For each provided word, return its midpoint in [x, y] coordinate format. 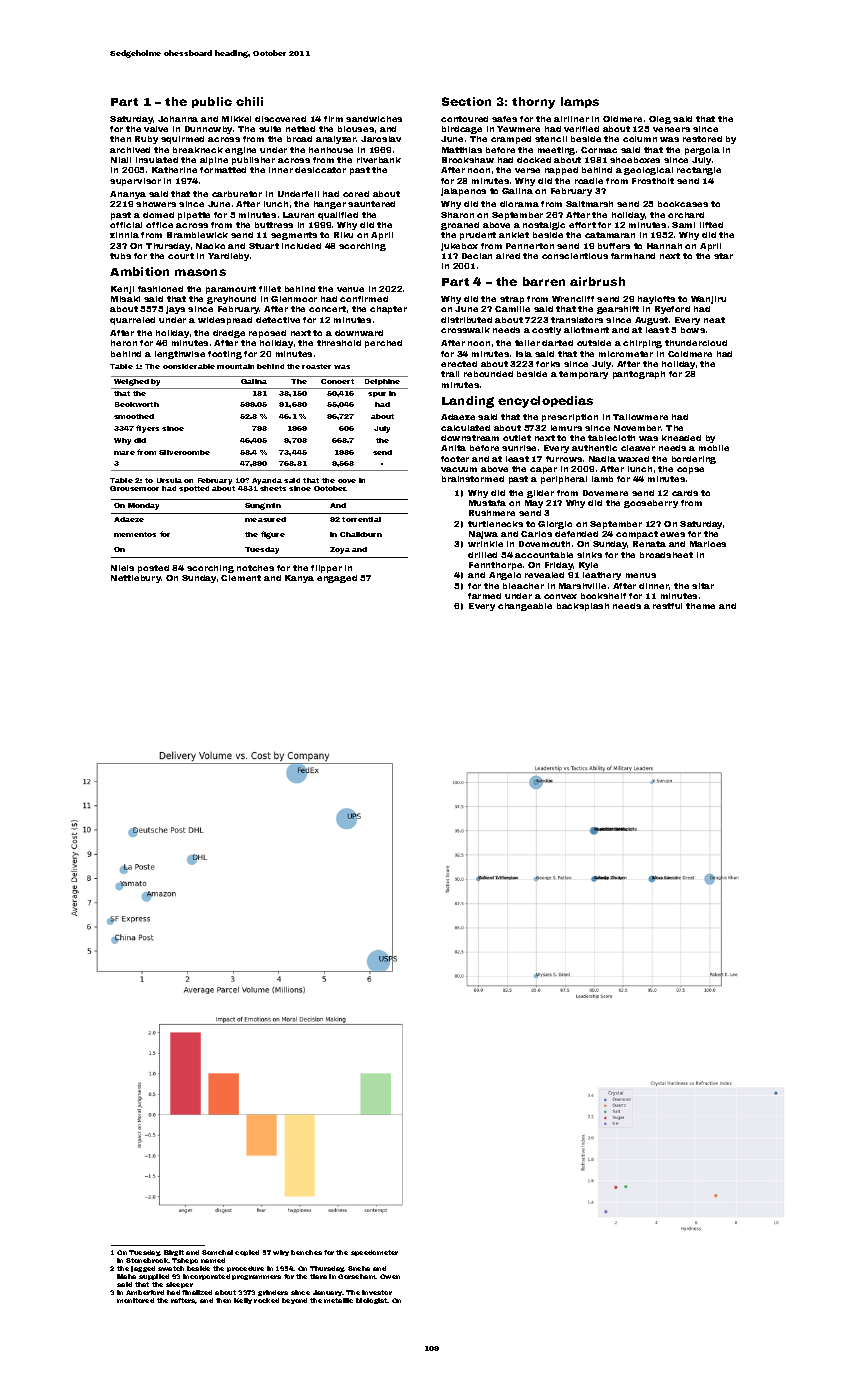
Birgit [174, 1253]
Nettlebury [136, 579]
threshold [339, 343]
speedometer [374, 1253]
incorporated [206, 1277]
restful [667, 606]
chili [249, 101]
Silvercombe [184, 452]
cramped [511, 140]
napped [561, 171]
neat [714, 320]
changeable [525, 607]
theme [700, 606]
